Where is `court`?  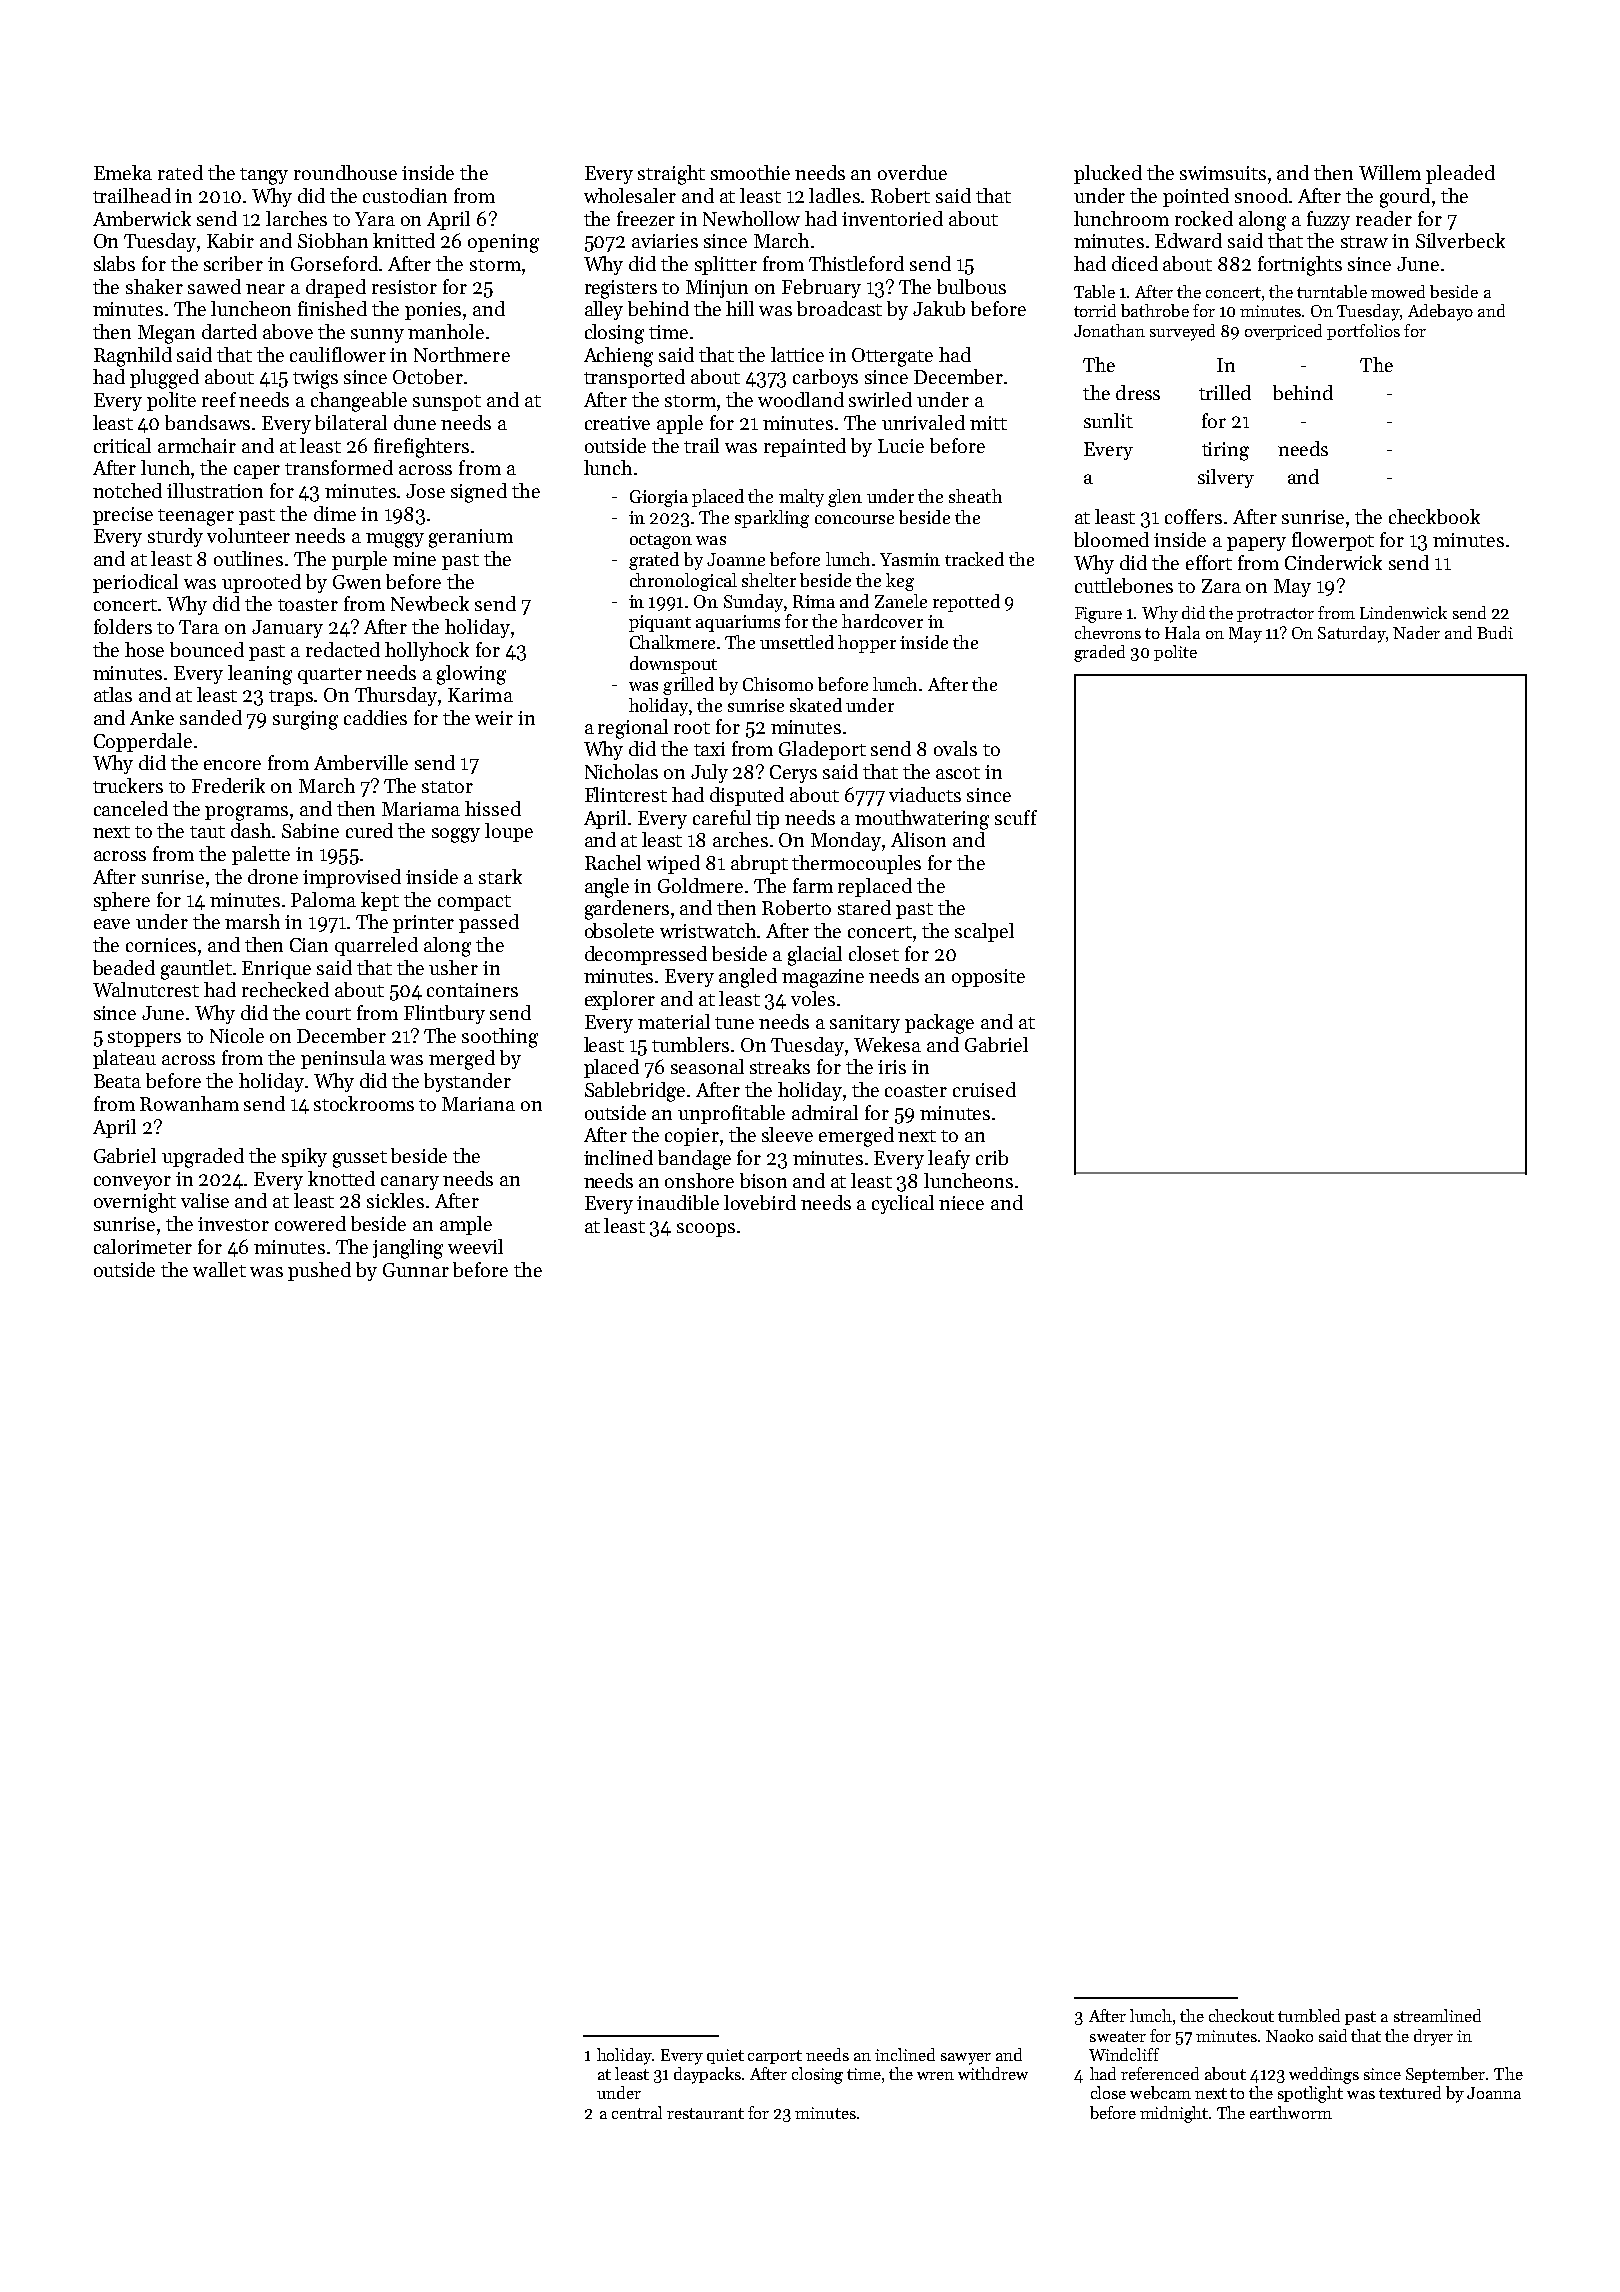
court is located at coordinates (328, 1014).
